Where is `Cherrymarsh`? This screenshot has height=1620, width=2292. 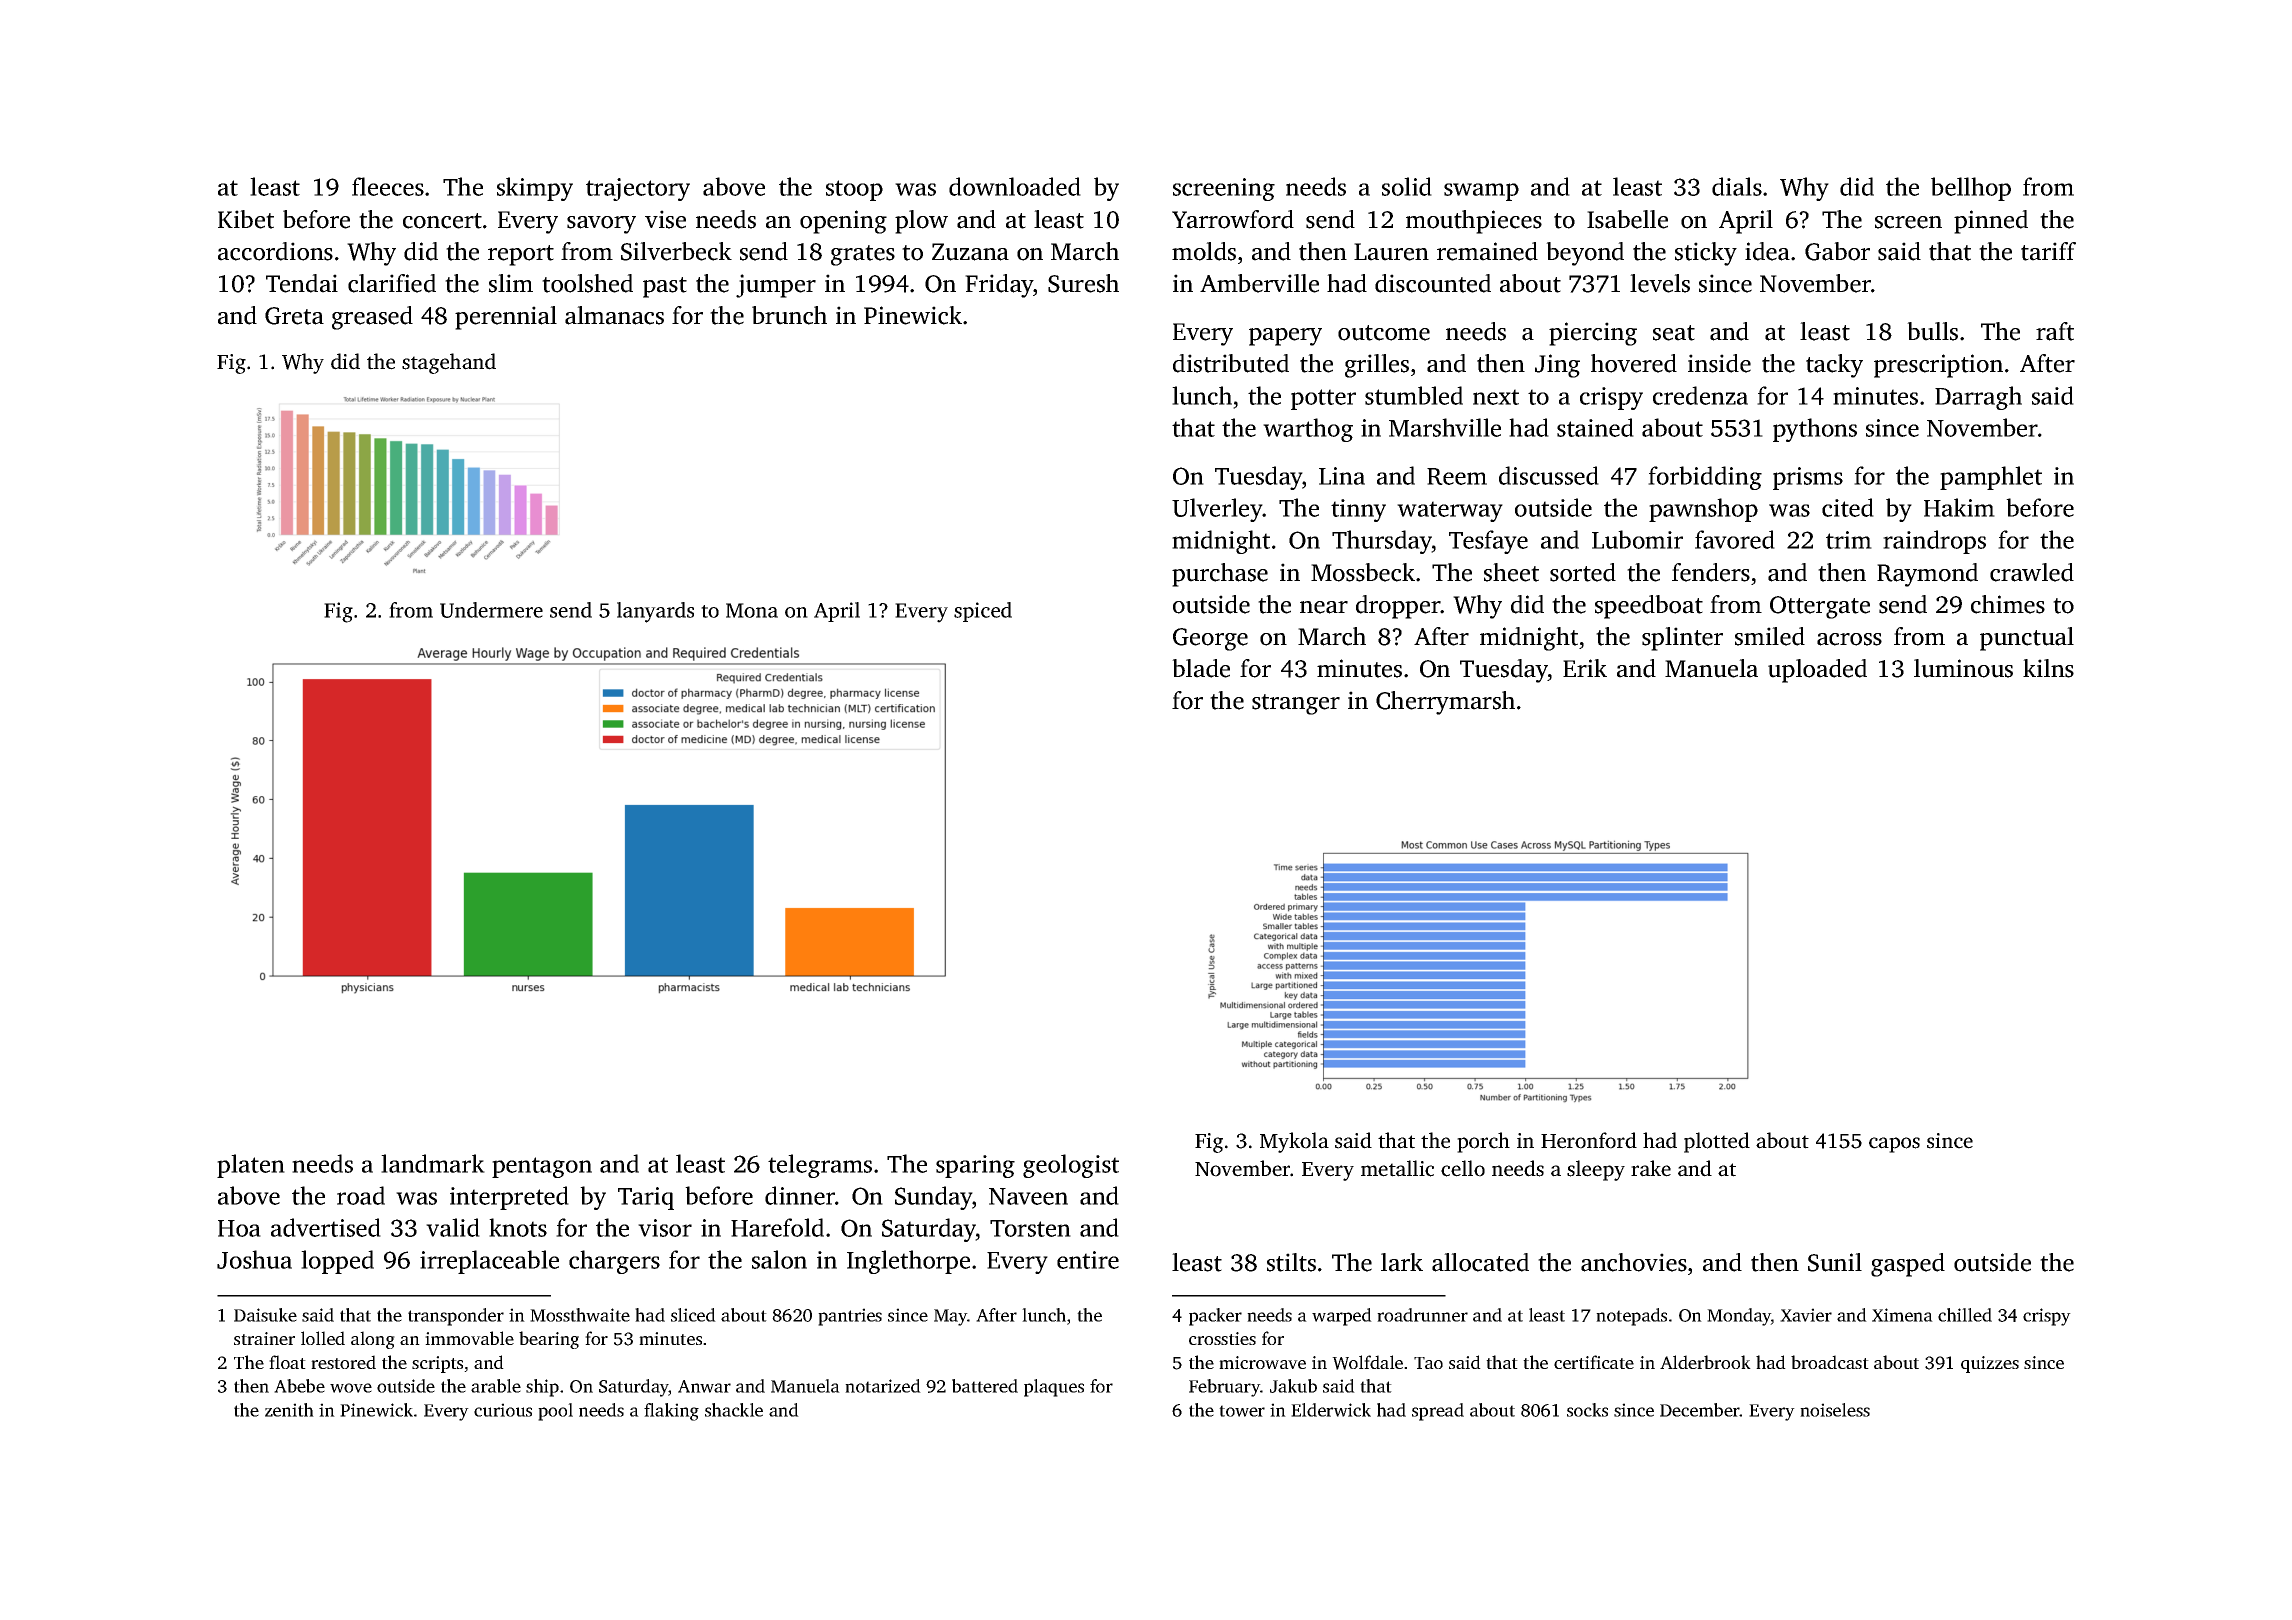 Cherrymarsh is located at coordinates (1445, 703).
